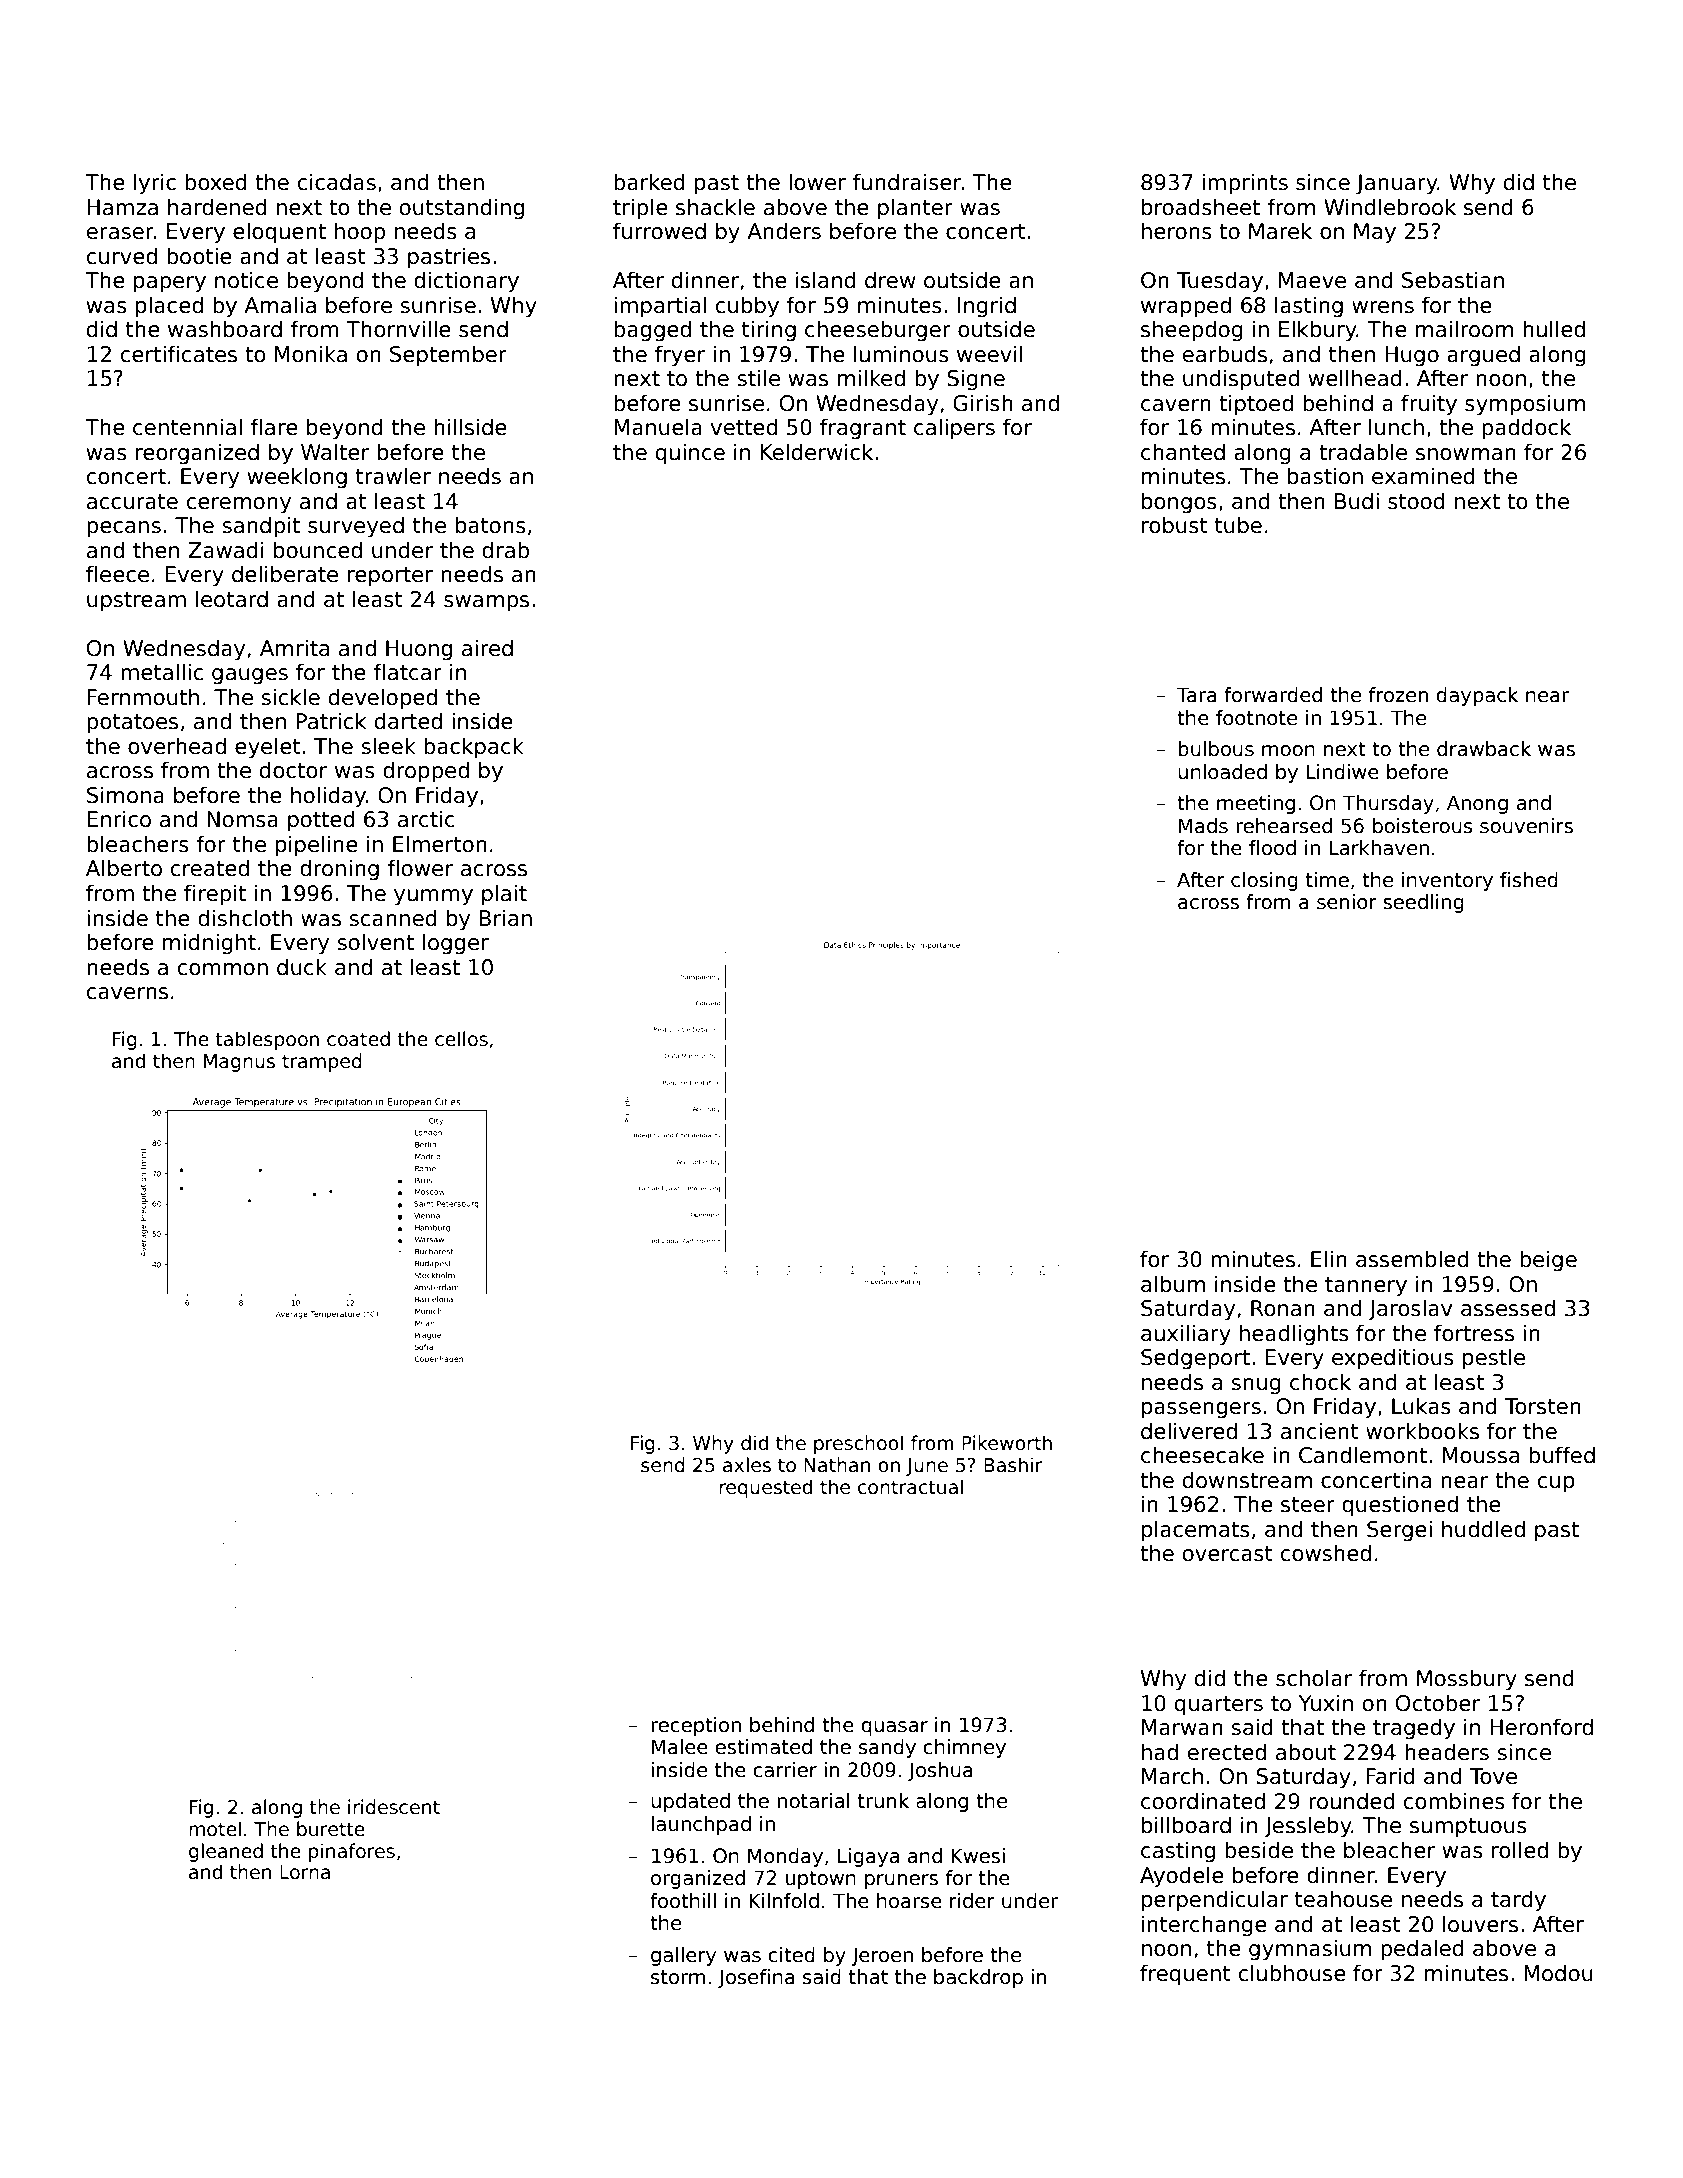 Image resolution: width=1683 pixels, height=2178 pixels. Describe the element at coordinates (470, 427) in the screenshot. I see `hillside` at that location.
